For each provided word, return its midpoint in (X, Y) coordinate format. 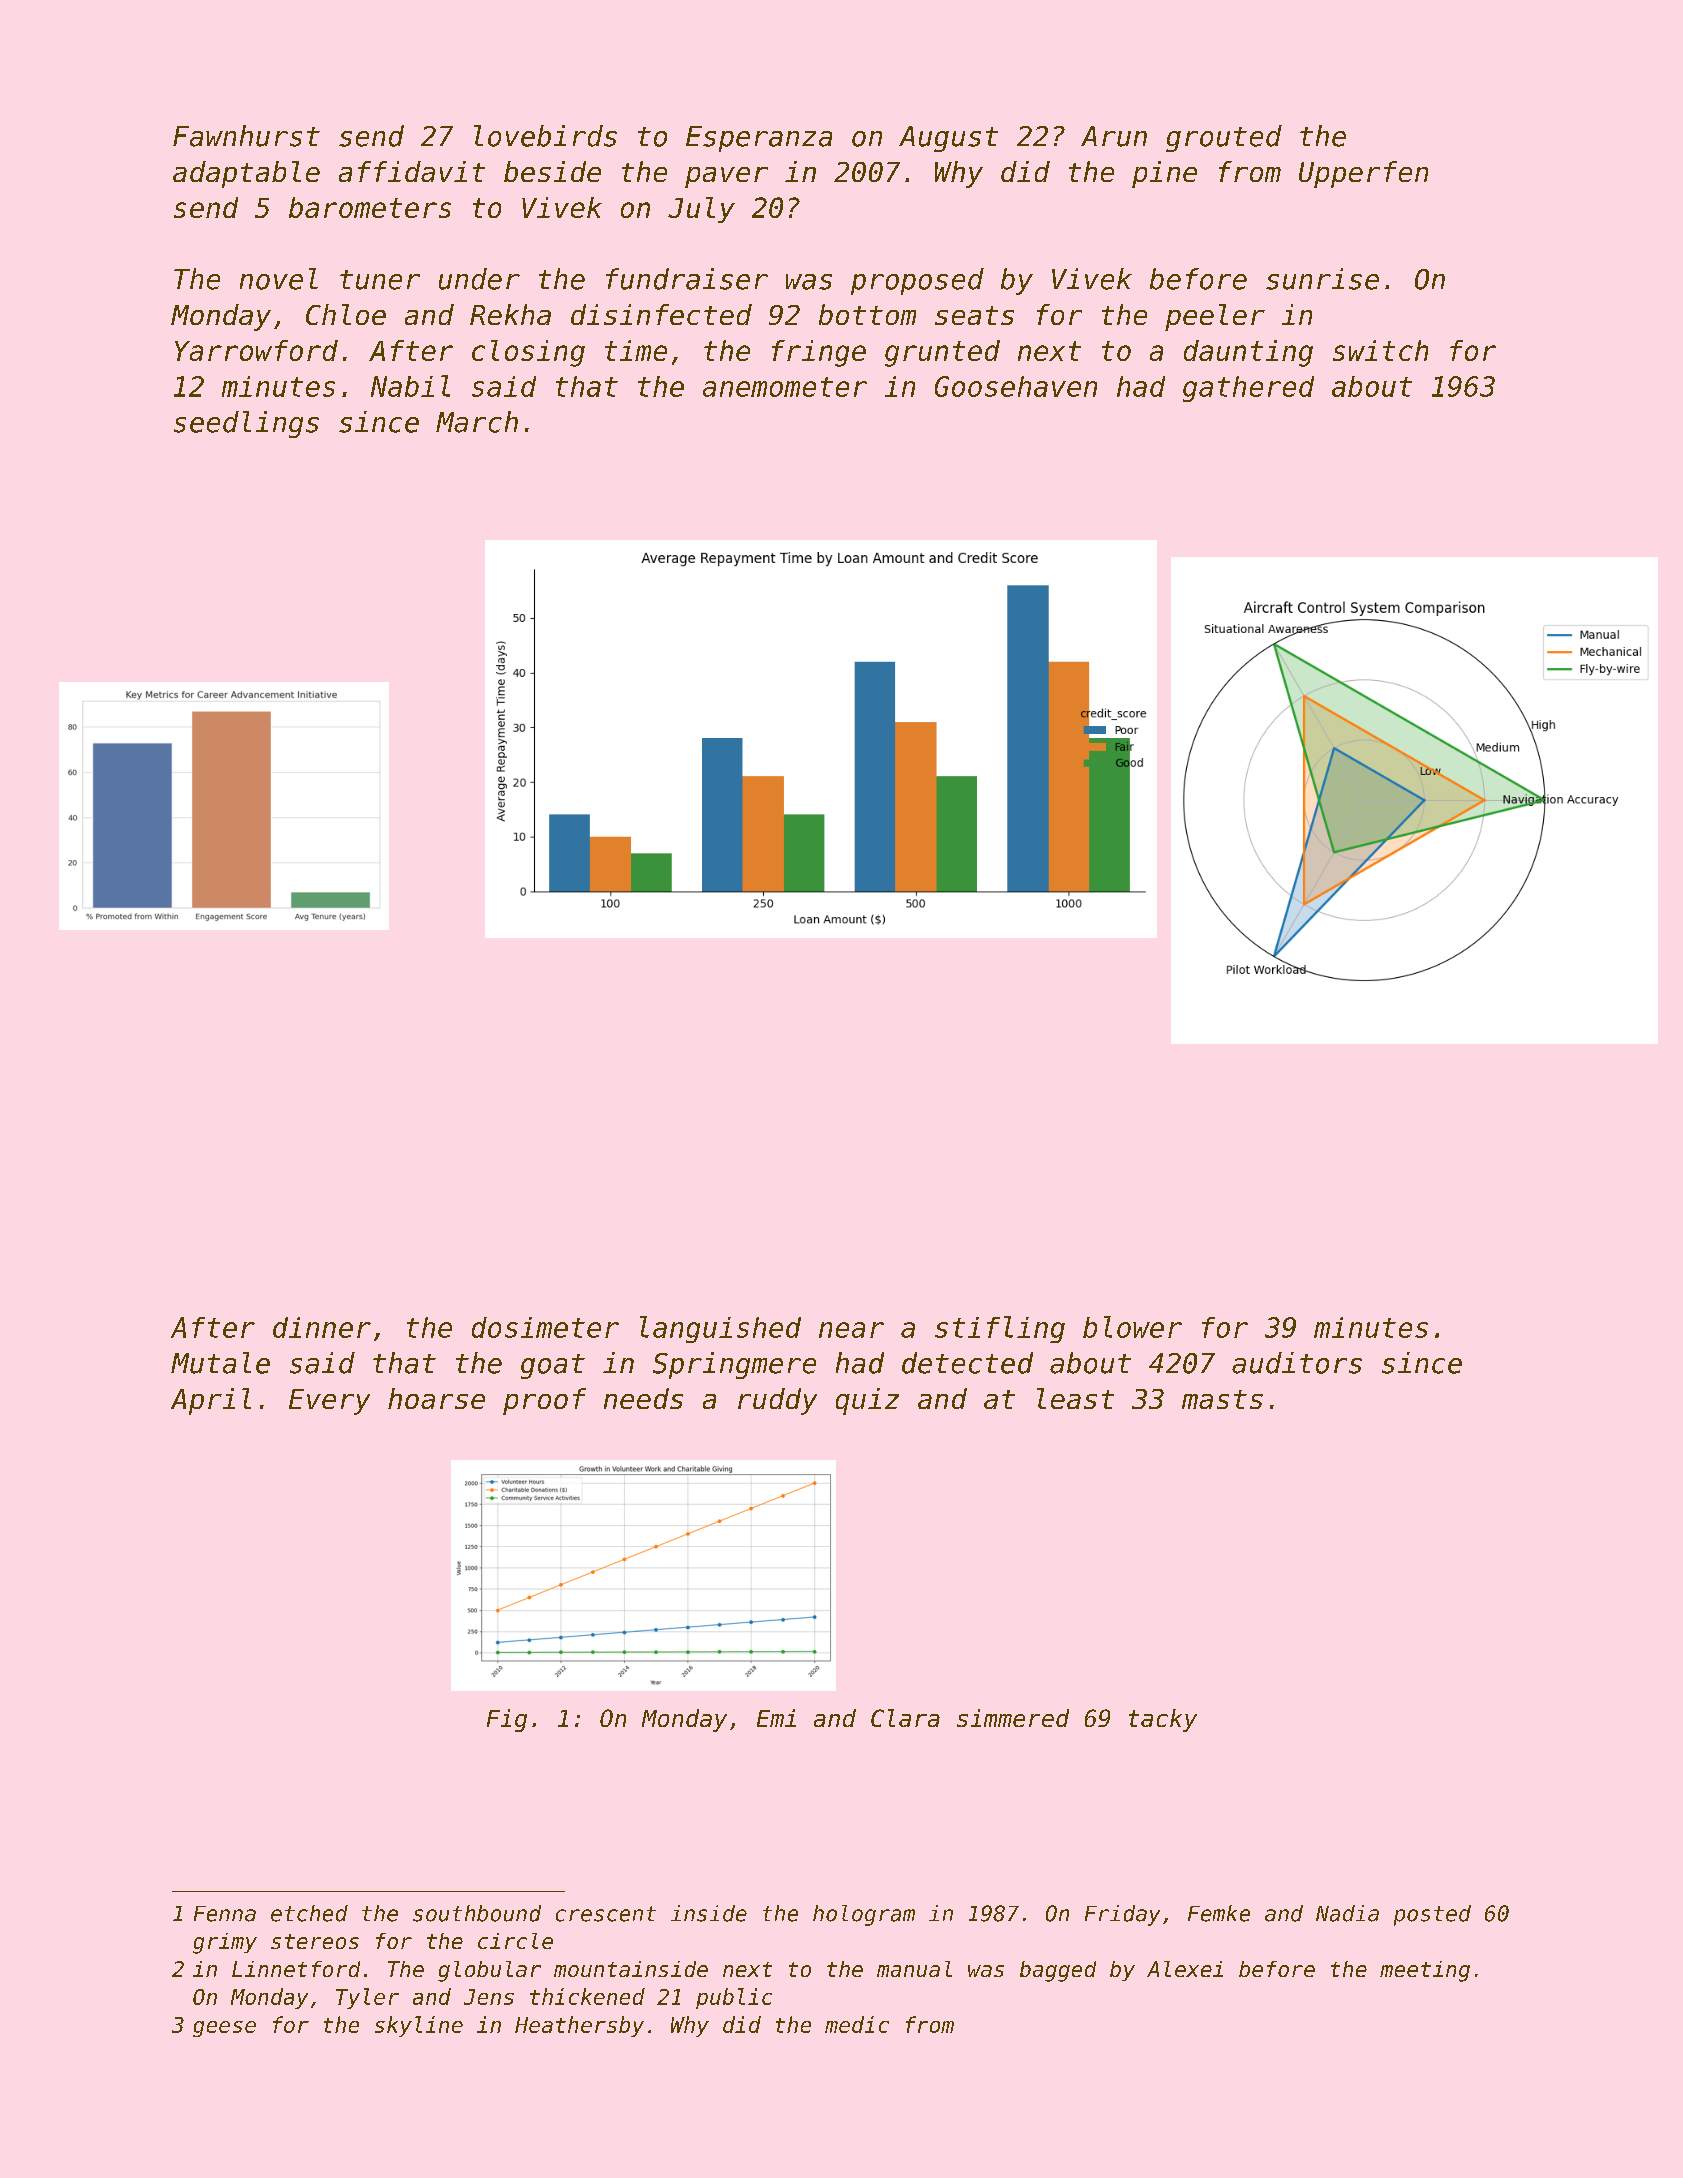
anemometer (785, 387)
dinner (322, 1327)
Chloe (346, 314)
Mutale (220, 1363)
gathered (1248, 389)
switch (1380, 350)
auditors (1297, 1363)
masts (1222, 1399)
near (851, 1330)
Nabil (410, 386)
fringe (819, 353)
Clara (905, 1718)
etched (309, 1913)
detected (967, 1363)
